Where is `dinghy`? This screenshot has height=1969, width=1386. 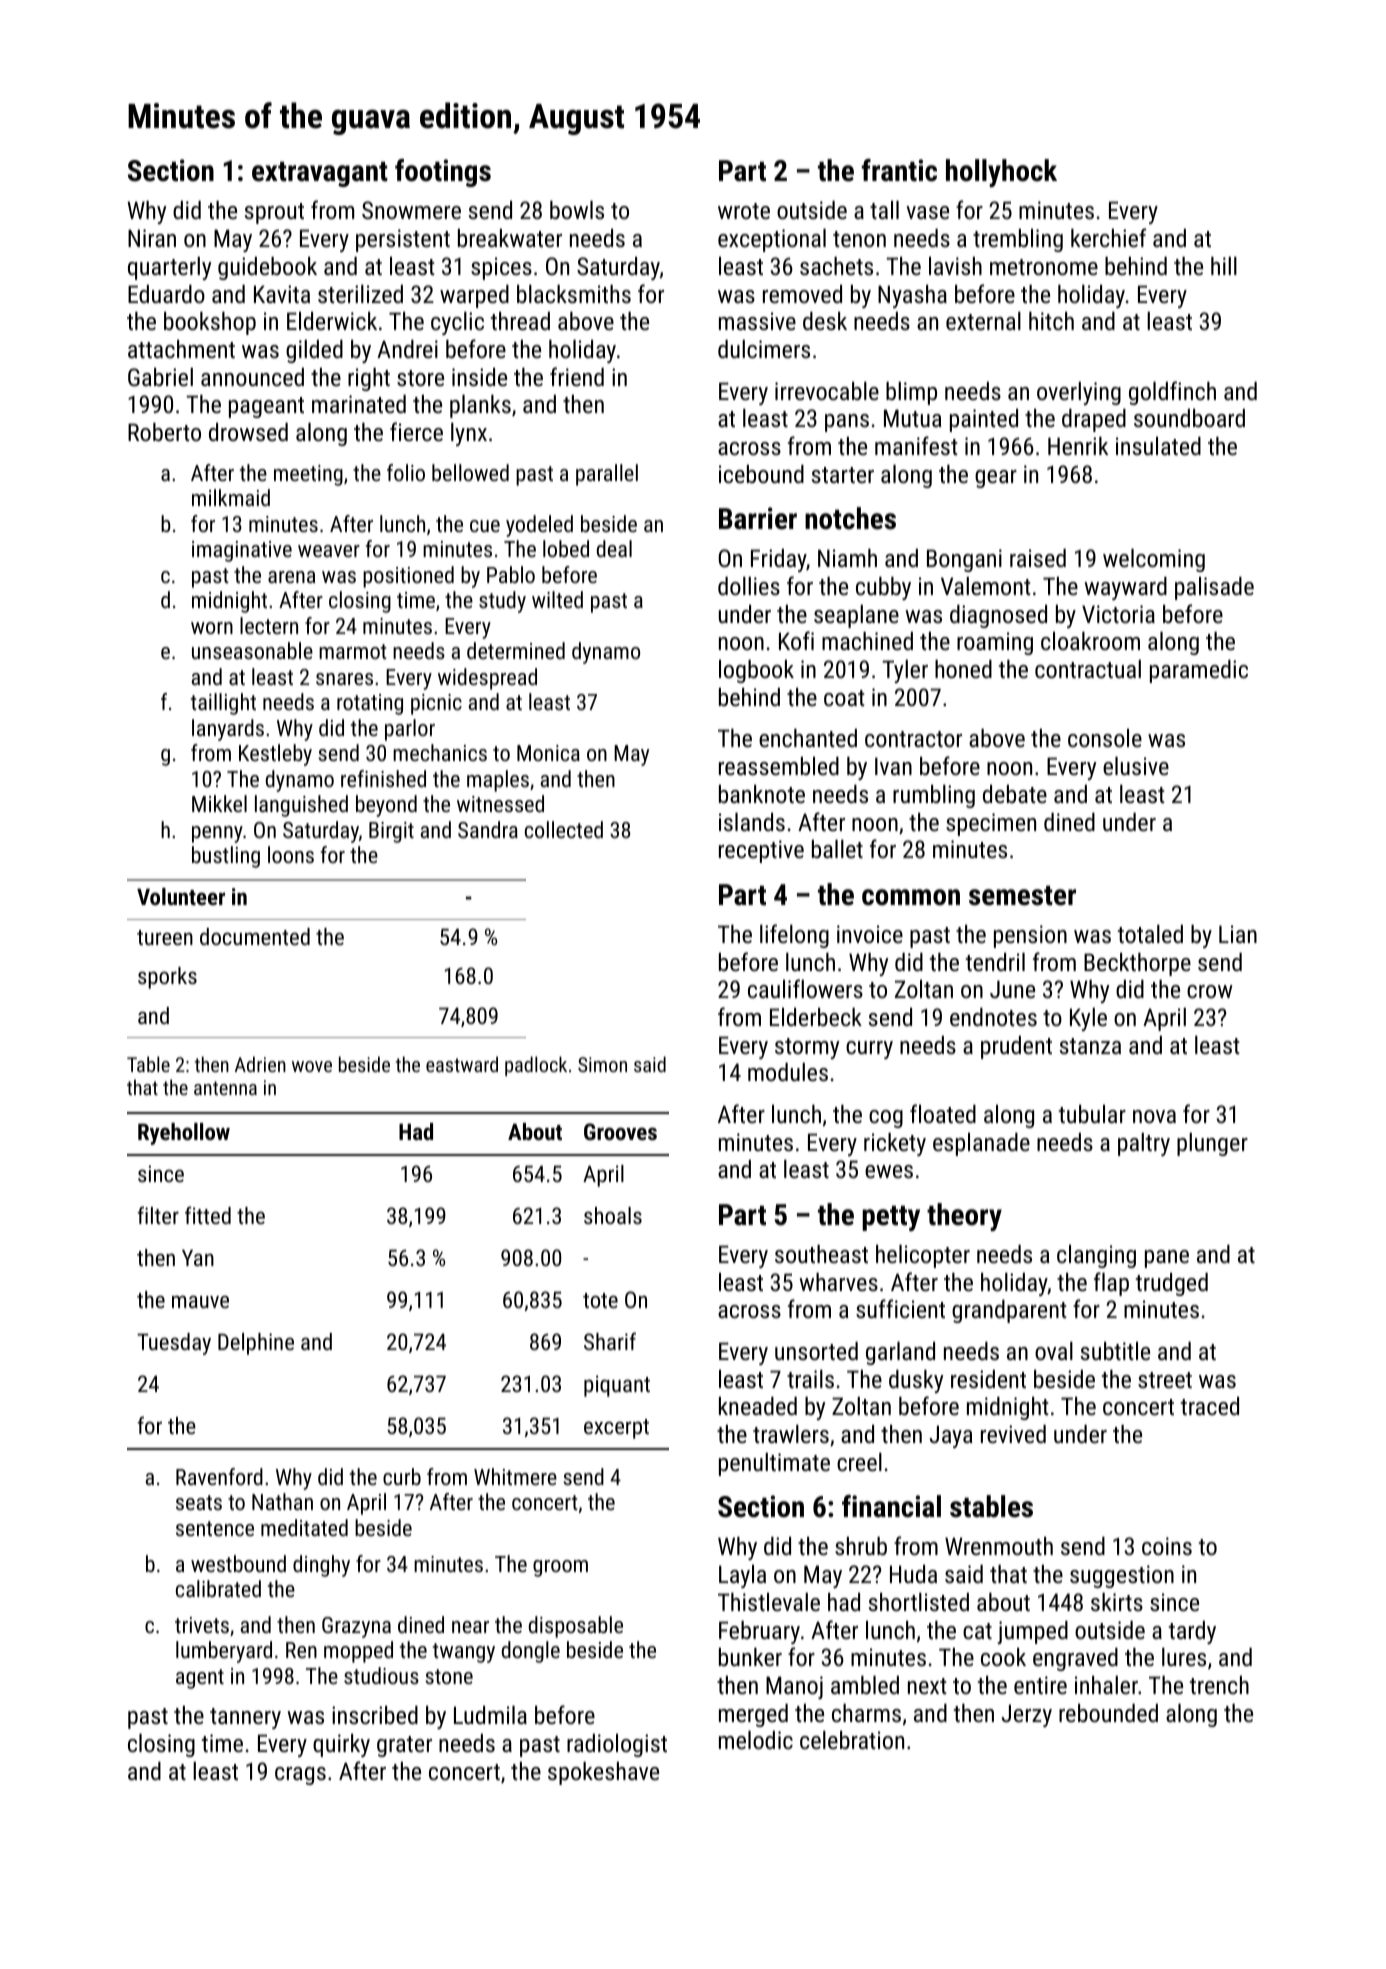
dinghy is located at coordinates (321, 1566).
